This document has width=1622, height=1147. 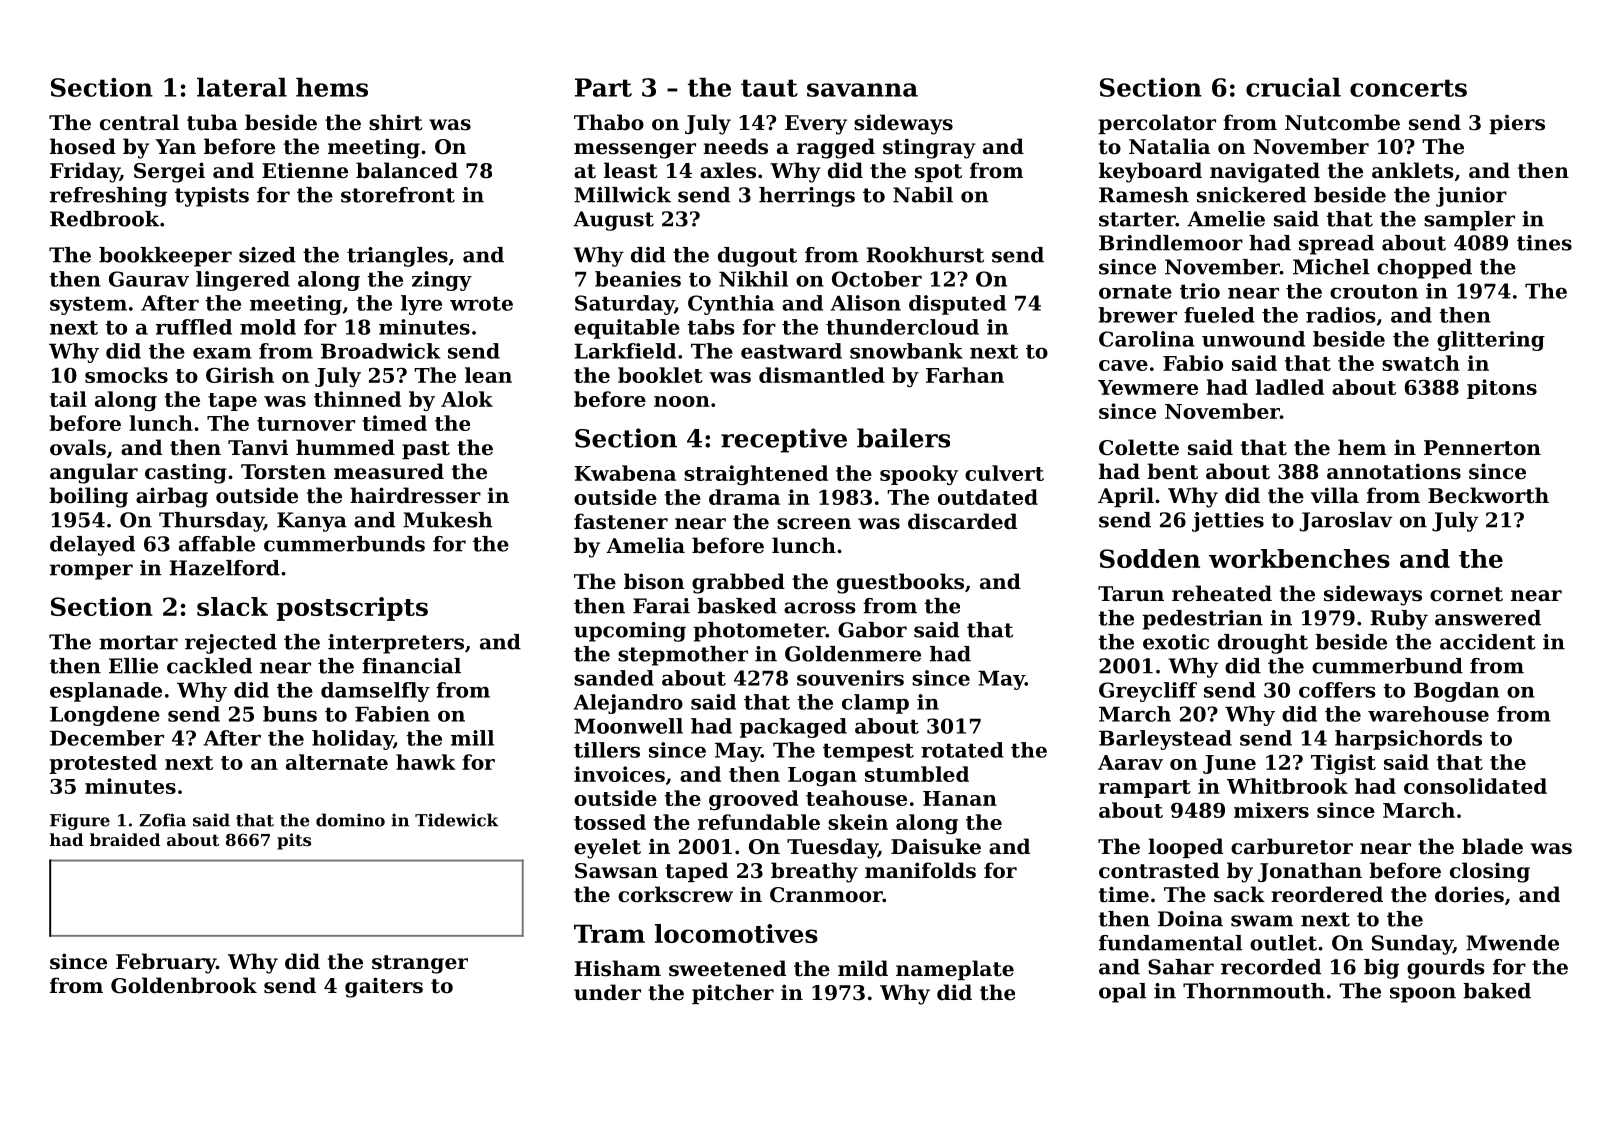 I want to click on protested, so click(x=103, y=764).
